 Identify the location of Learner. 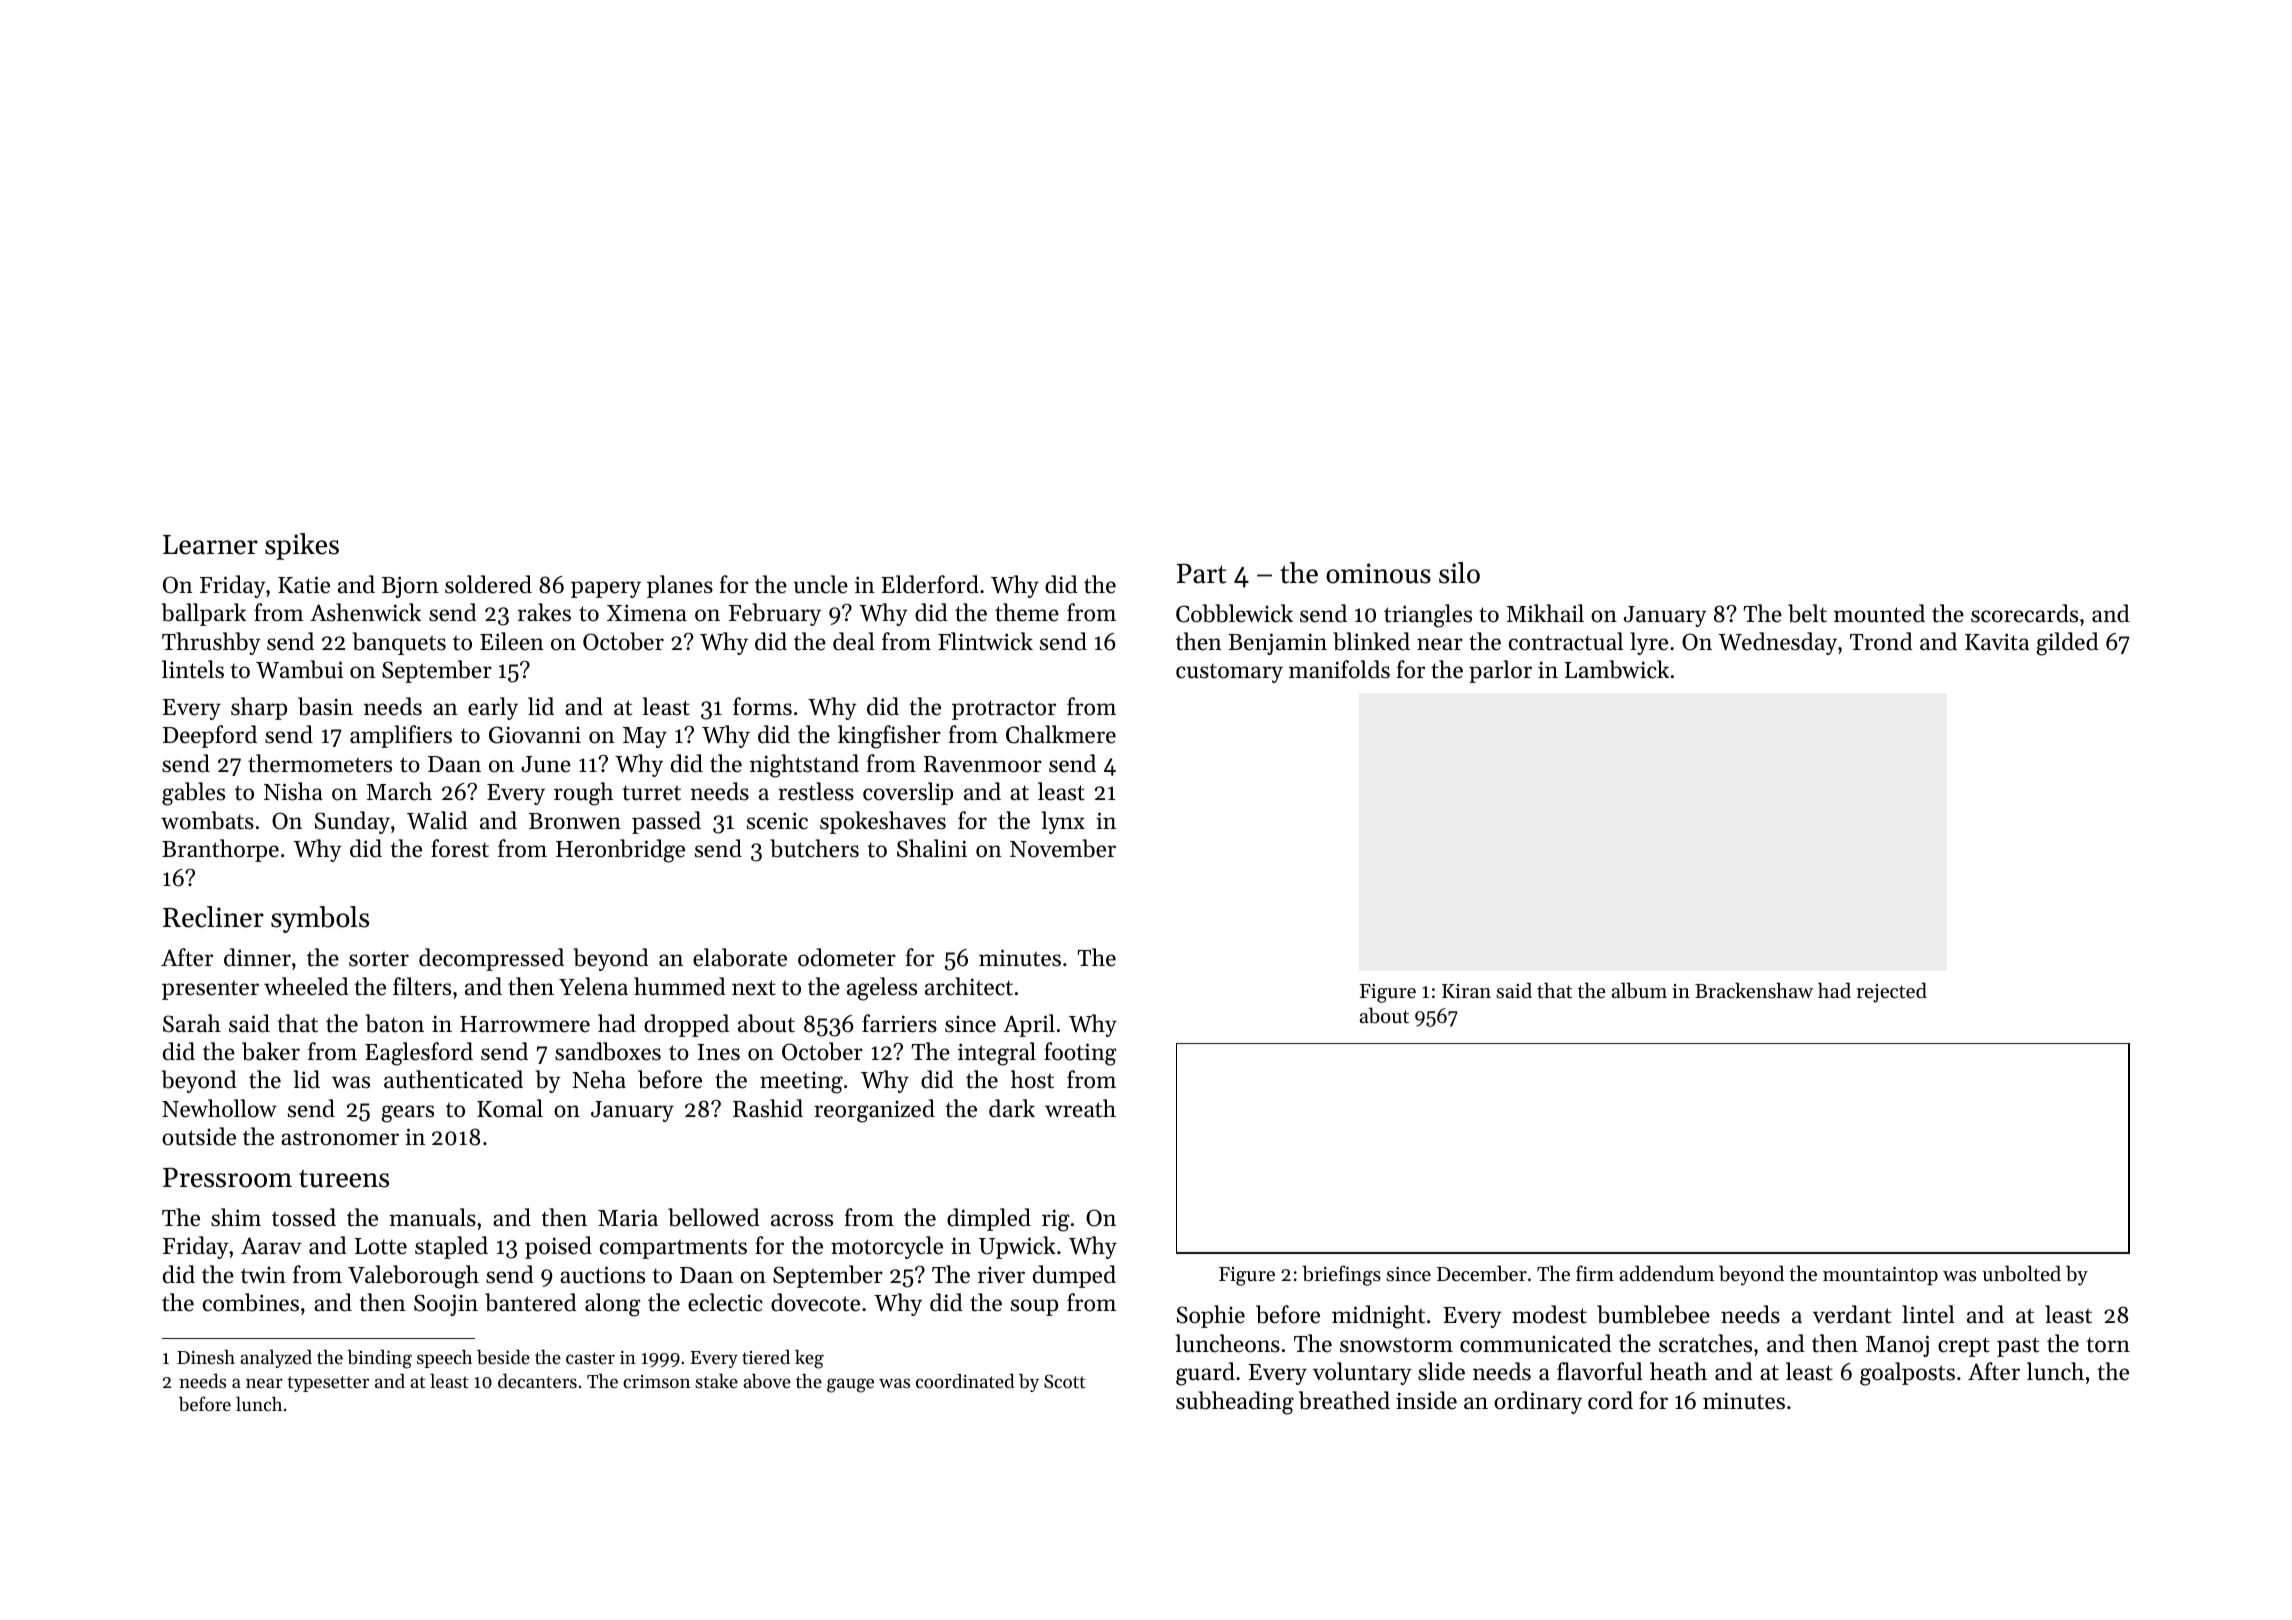
(210, 545).
